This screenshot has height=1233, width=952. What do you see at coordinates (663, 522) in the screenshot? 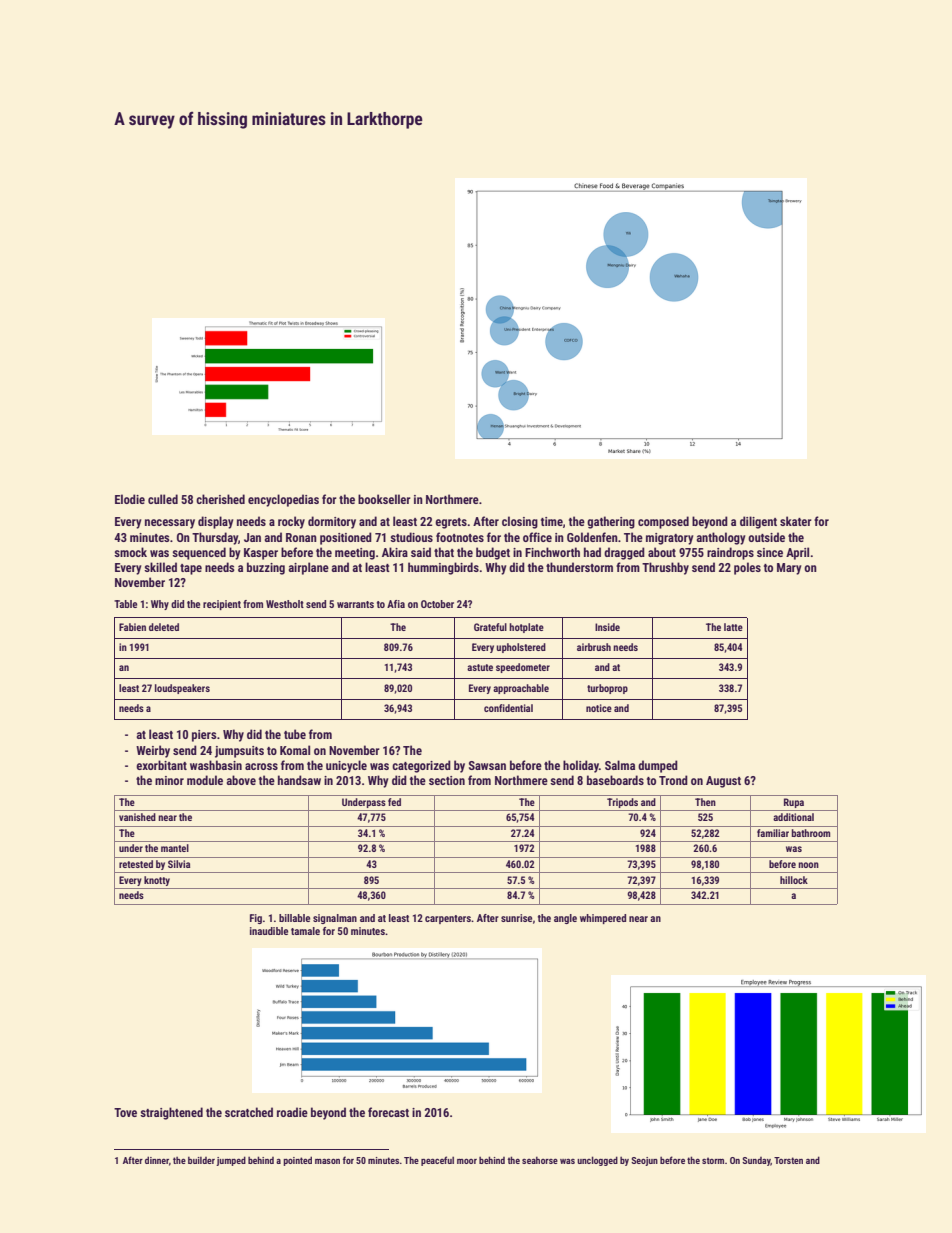
I see `composed` at bounding box center [663, 522].
